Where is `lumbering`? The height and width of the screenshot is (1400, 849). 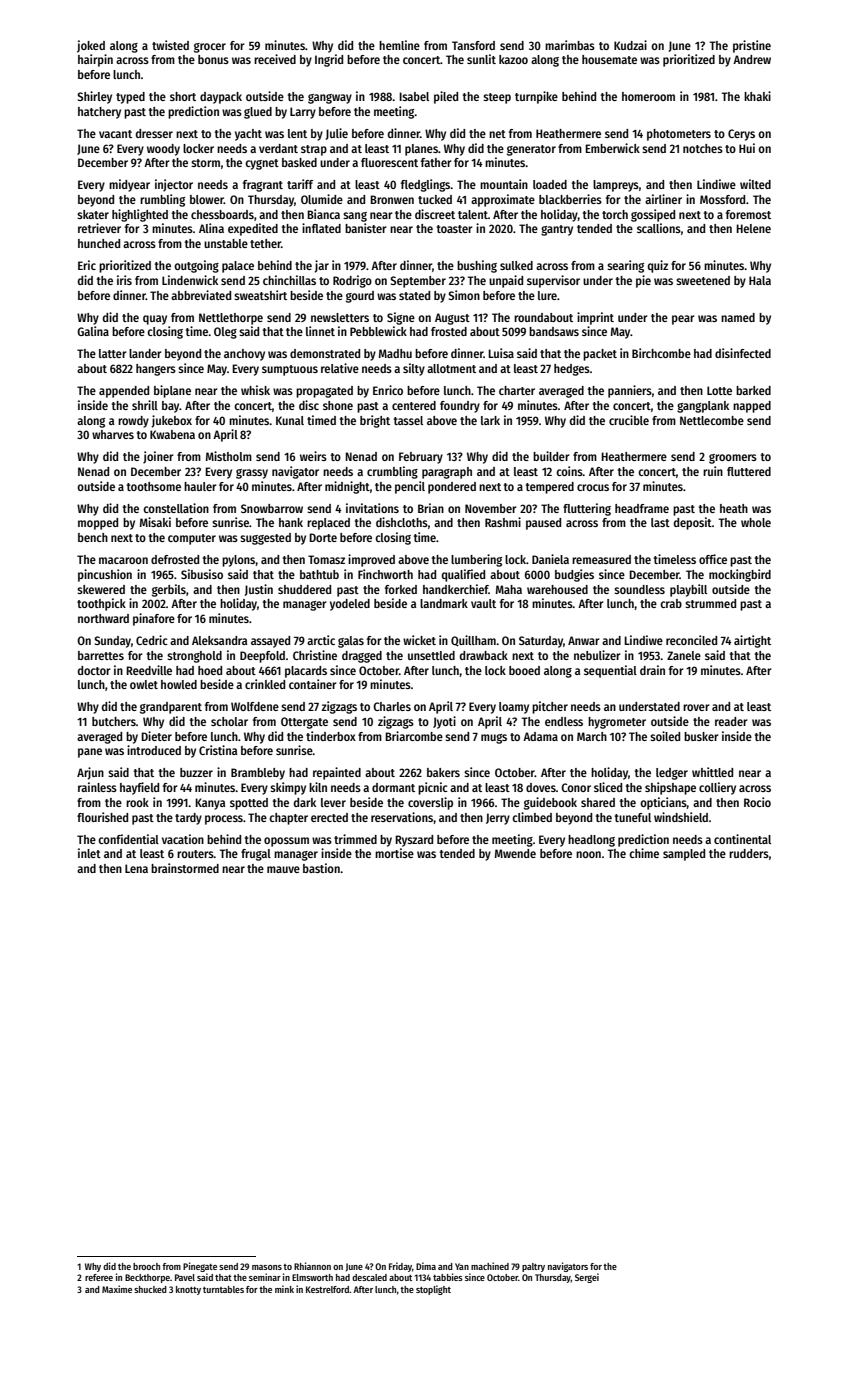
lumbering is located at coordinates (476, 560).
